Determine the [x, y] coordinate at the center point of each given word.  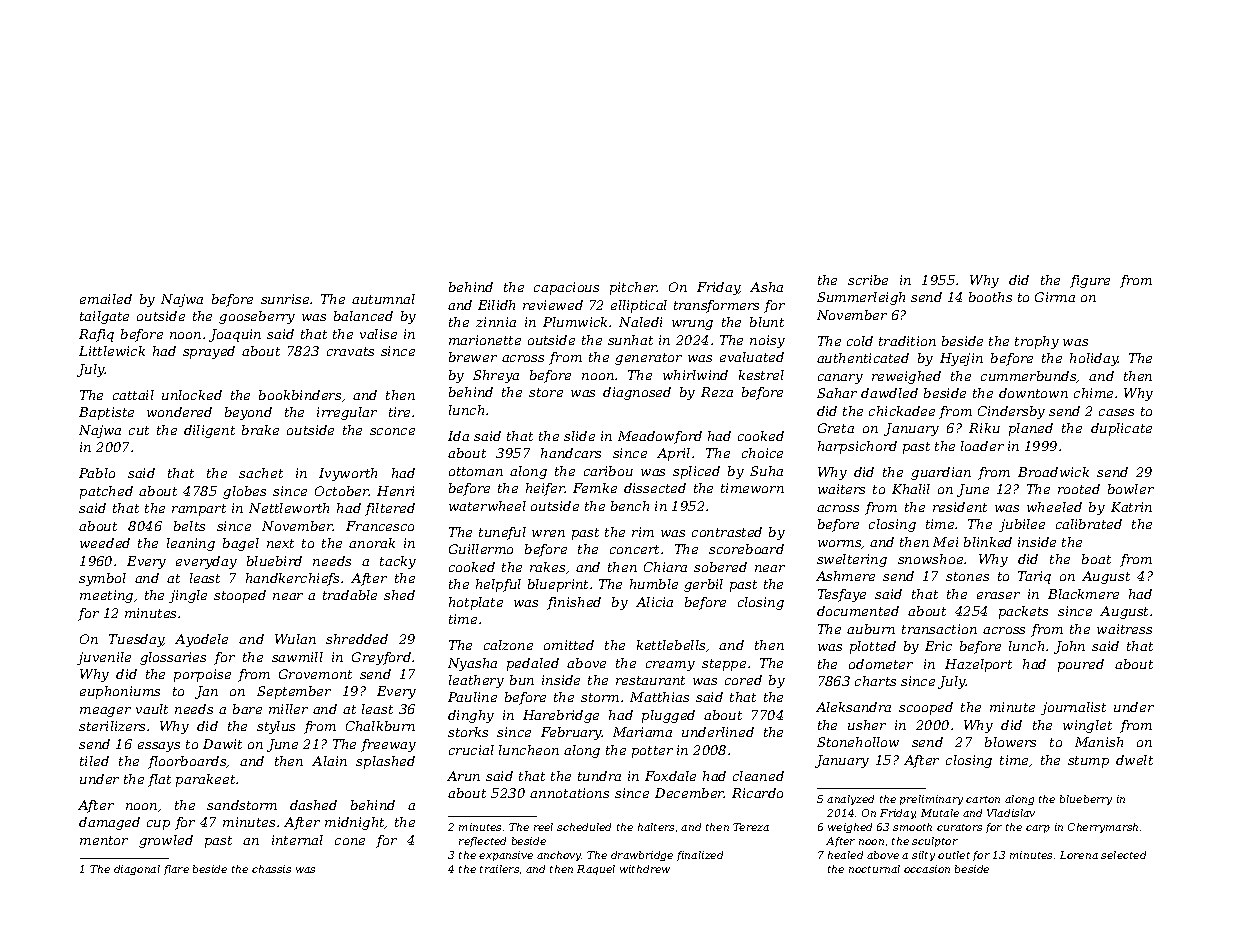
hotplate [476, 603]
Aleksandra [853, 707]
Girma [1055, 297]
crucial [471, 750]
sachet [261, 473]
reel [543, 827]
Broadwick [1053, 472]
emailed [106, 299]
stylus [276, 727]
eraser [998, 595]
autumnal [383, 299]
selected [1123, 855]
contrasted [727, 532]
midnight [355, 823]
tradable [350, 595]
